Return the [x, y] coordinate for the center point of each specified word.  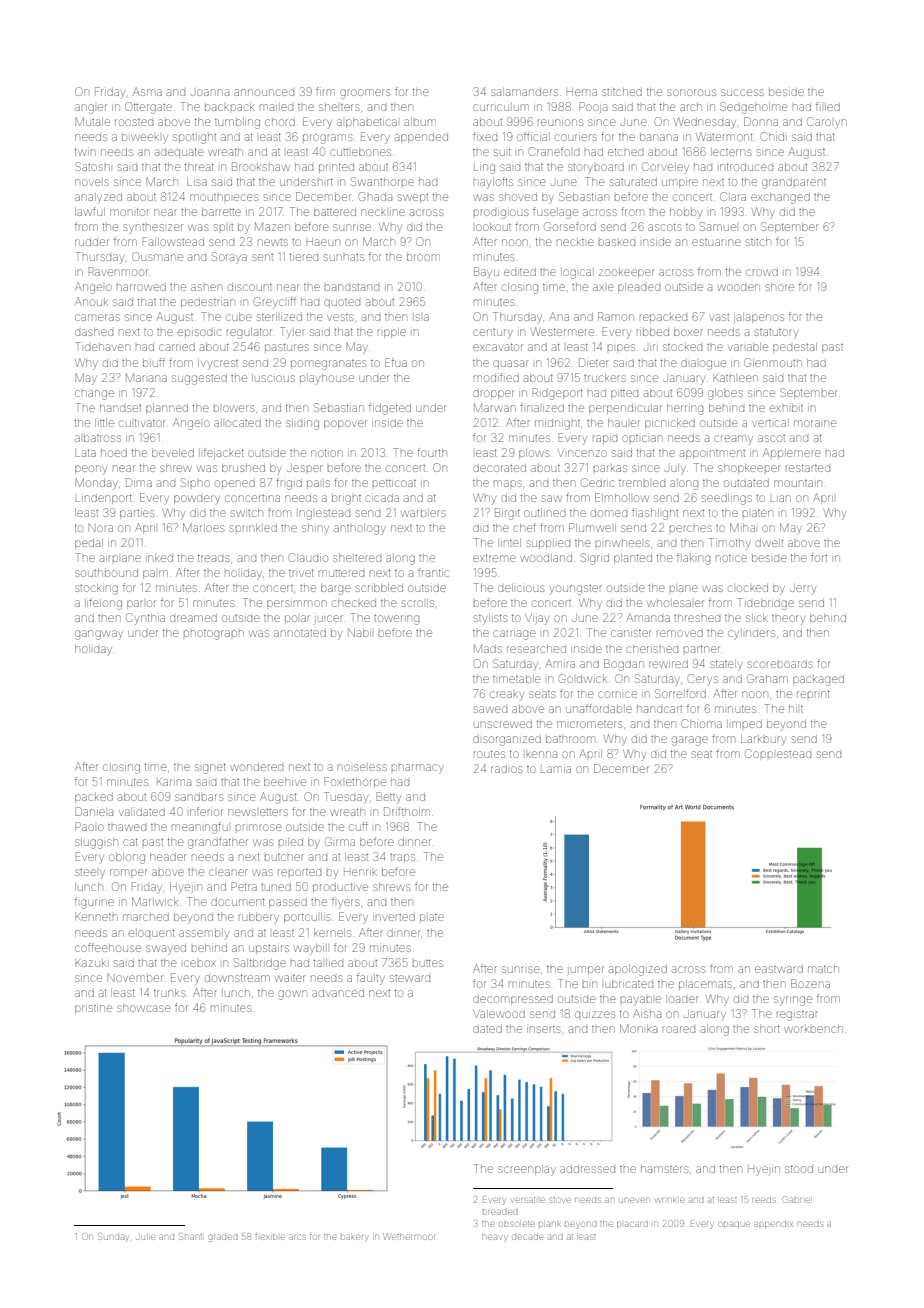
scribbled [379, 588]
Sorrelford [680, 693]
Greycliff [275, 303]
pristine [93, 1009]
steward [410, 978]
